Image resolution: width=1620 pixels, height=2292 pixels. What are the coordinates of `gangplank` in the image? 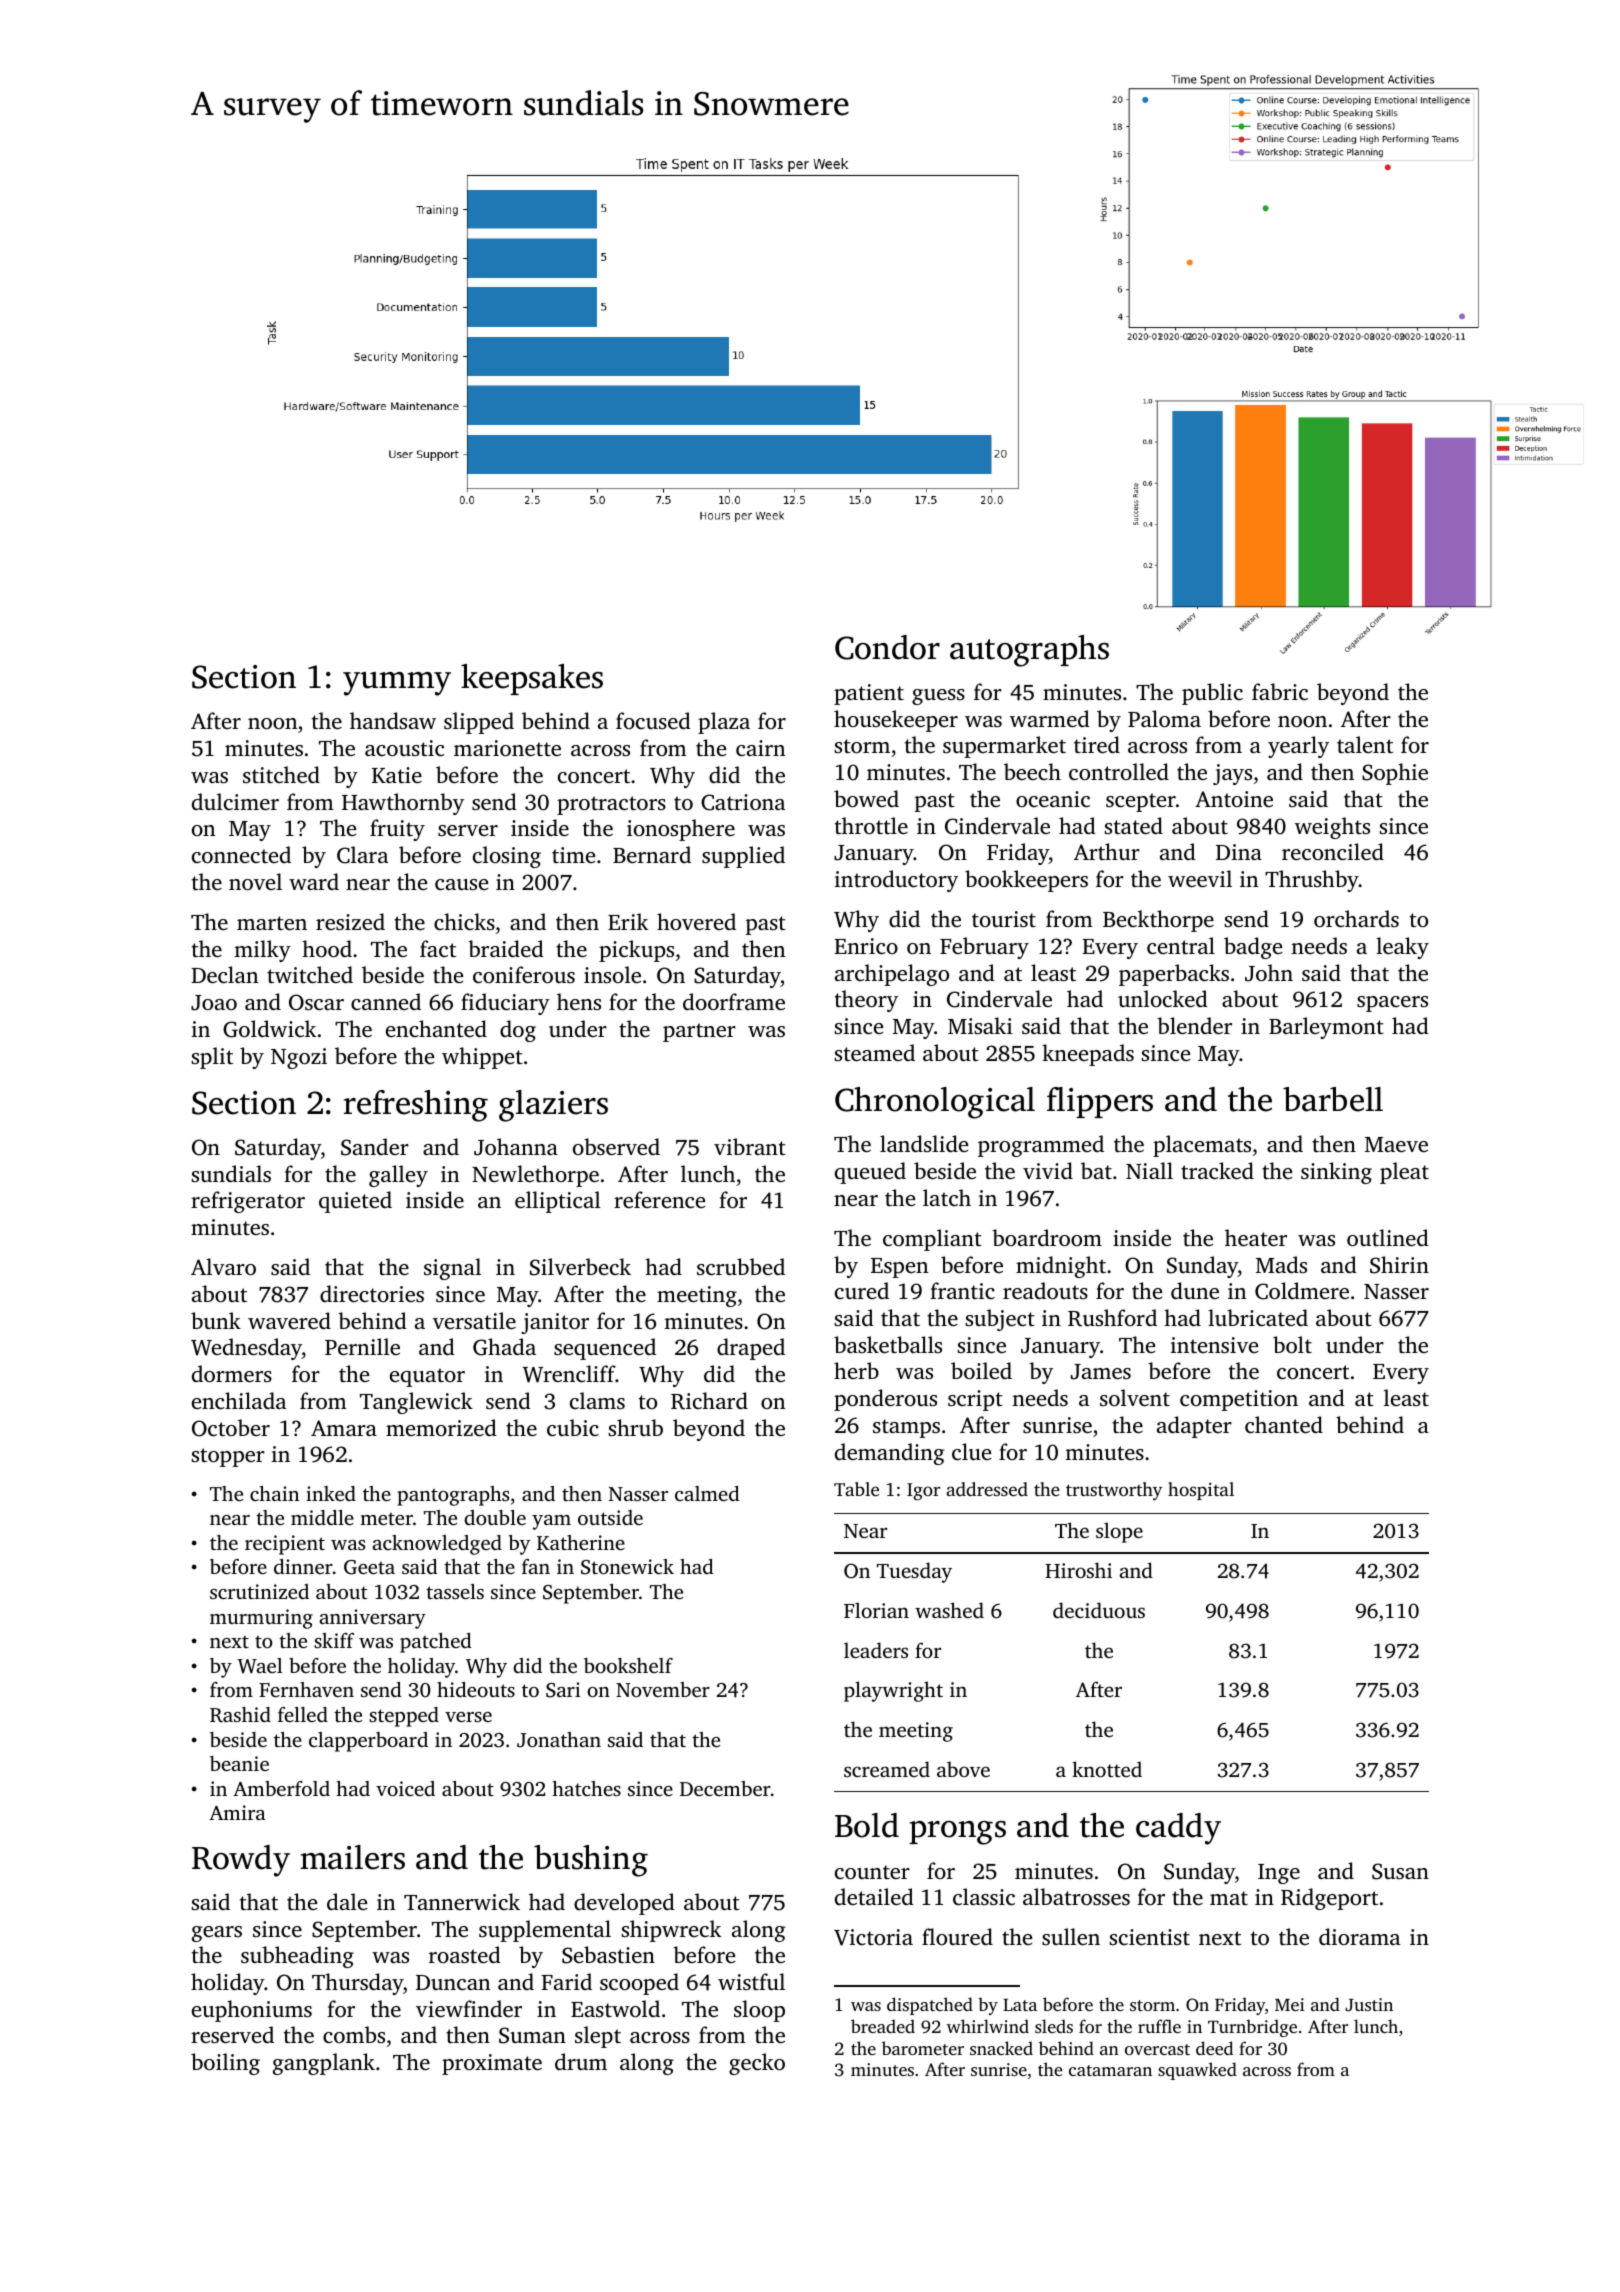 It's located at (324, 2064).
